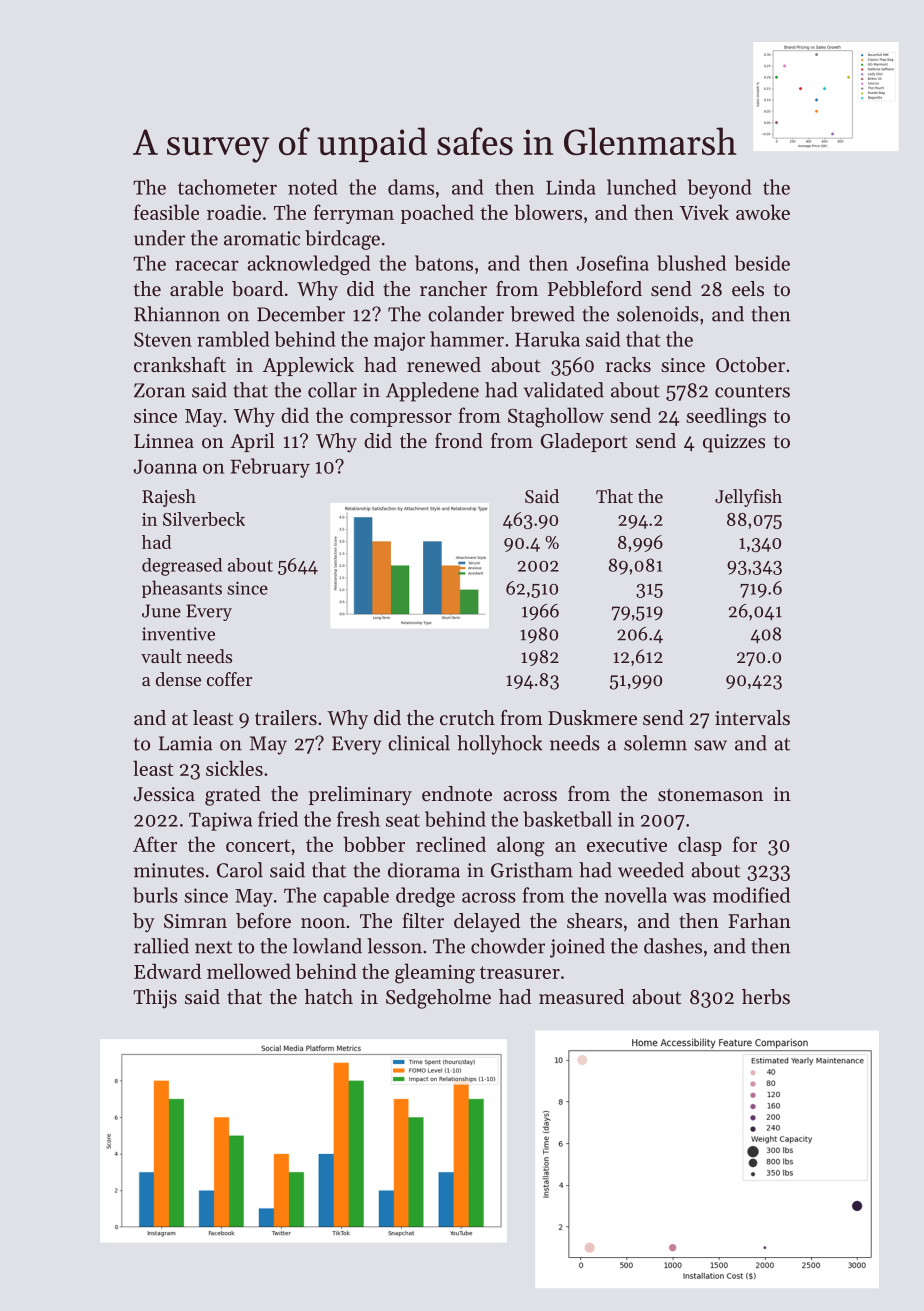 Image resolution: width=924 pixels, height=1311 pixels. I want to click on major, so click(399, 341).
